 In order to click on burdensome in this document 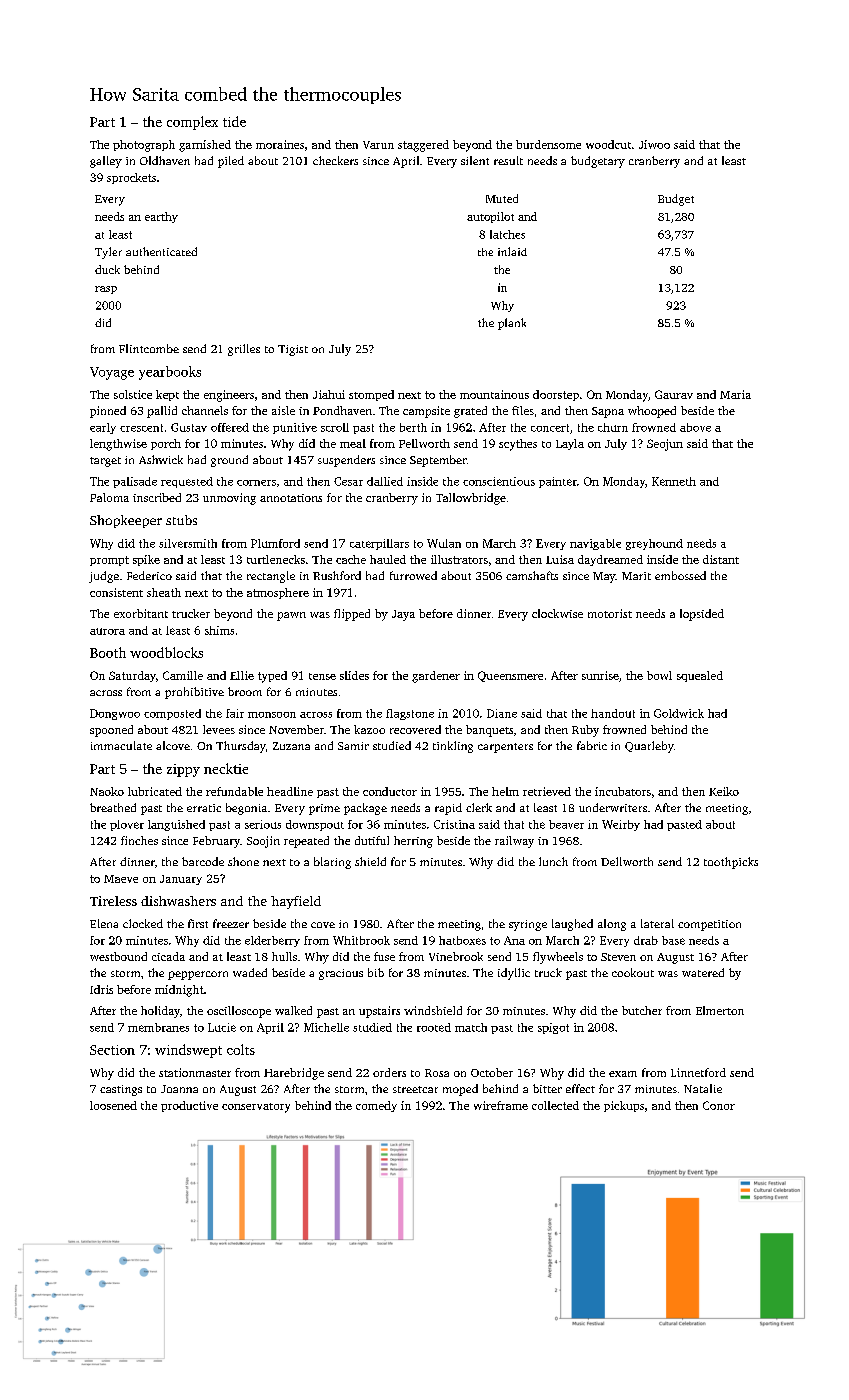, I will do `click(548, 144)`.
